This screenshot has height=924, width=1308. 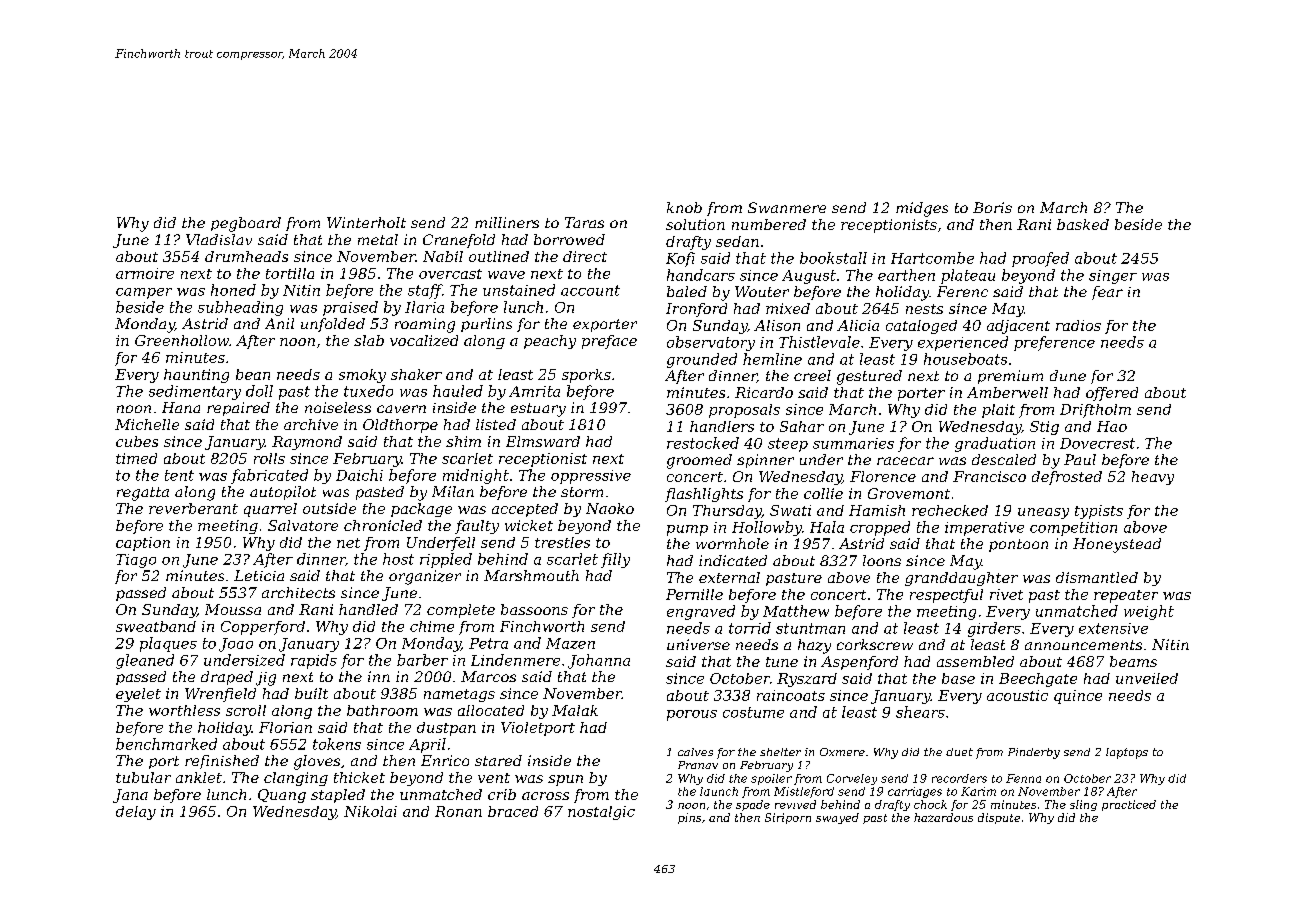 I want to click on pegboard, so click(x=246, y=224).
